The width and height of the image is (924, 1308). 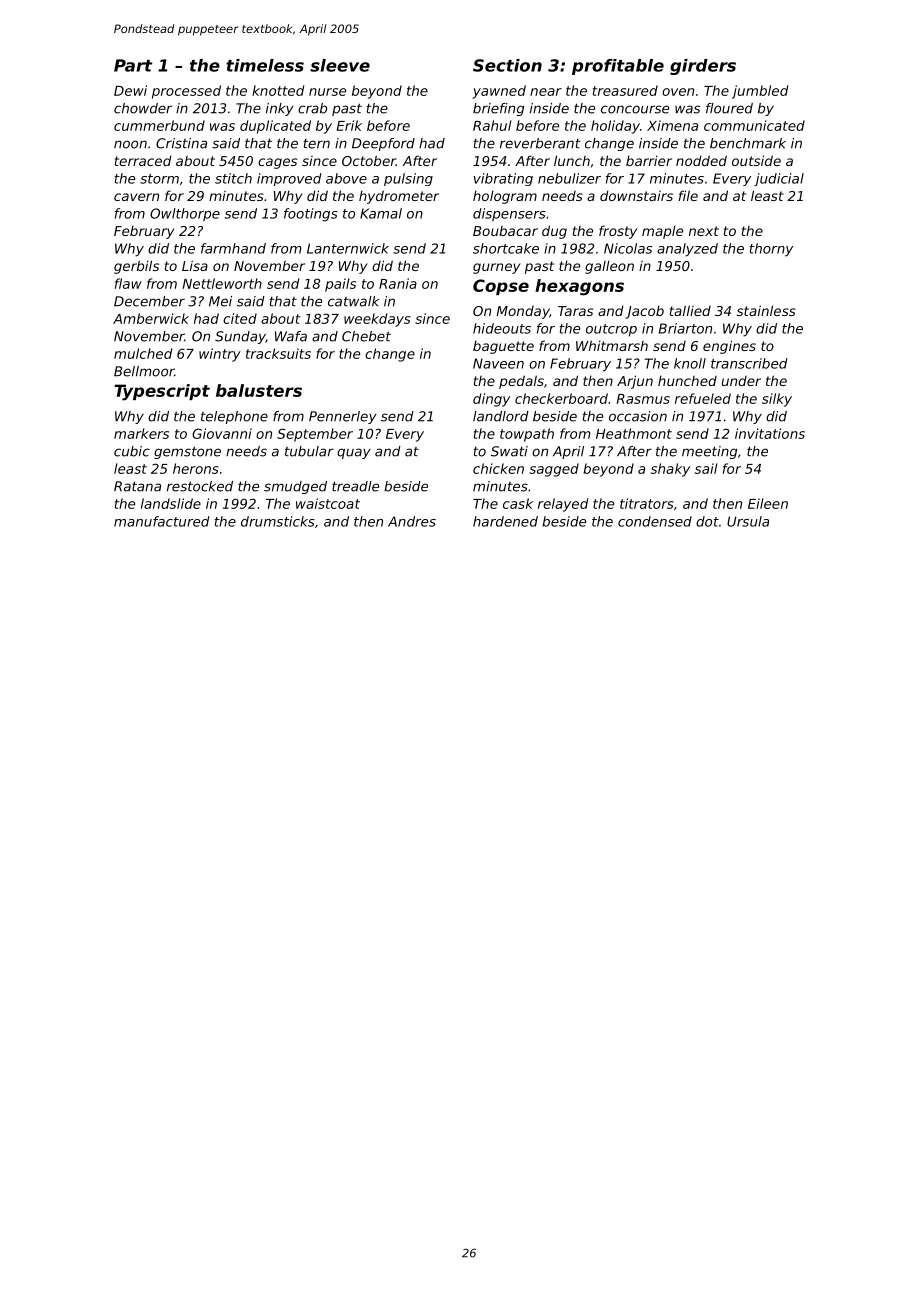 What do you see at coordinates (340, 65) in the image?
I see `sleeve` at bounding box center [340, 65].
